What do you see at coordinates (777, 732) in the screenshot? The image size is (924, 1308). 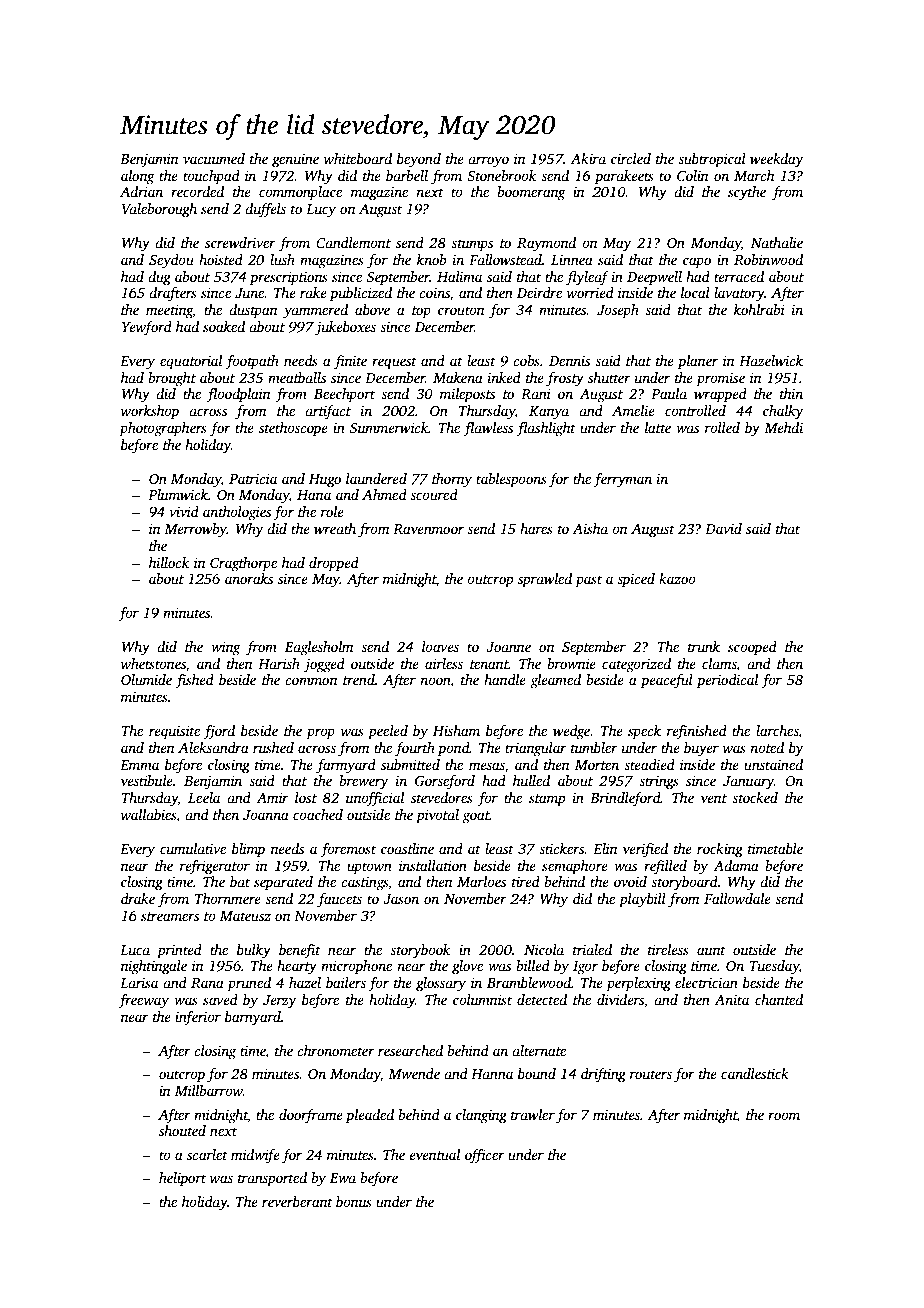 I see `larches` at bounding box center [777, 732].
